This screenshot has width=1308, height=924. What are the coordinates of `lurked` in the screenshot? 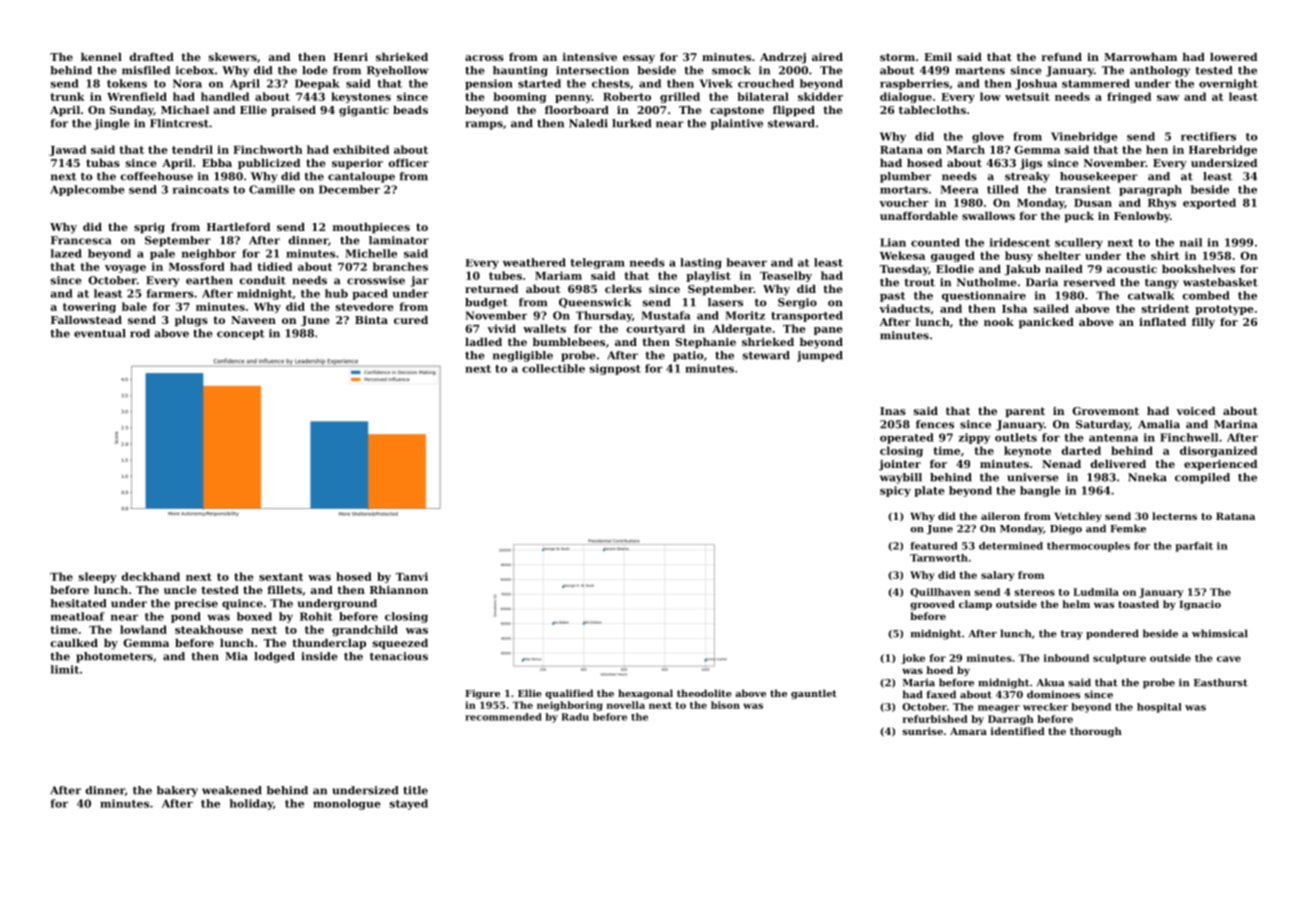 It's located at (631, 123).
